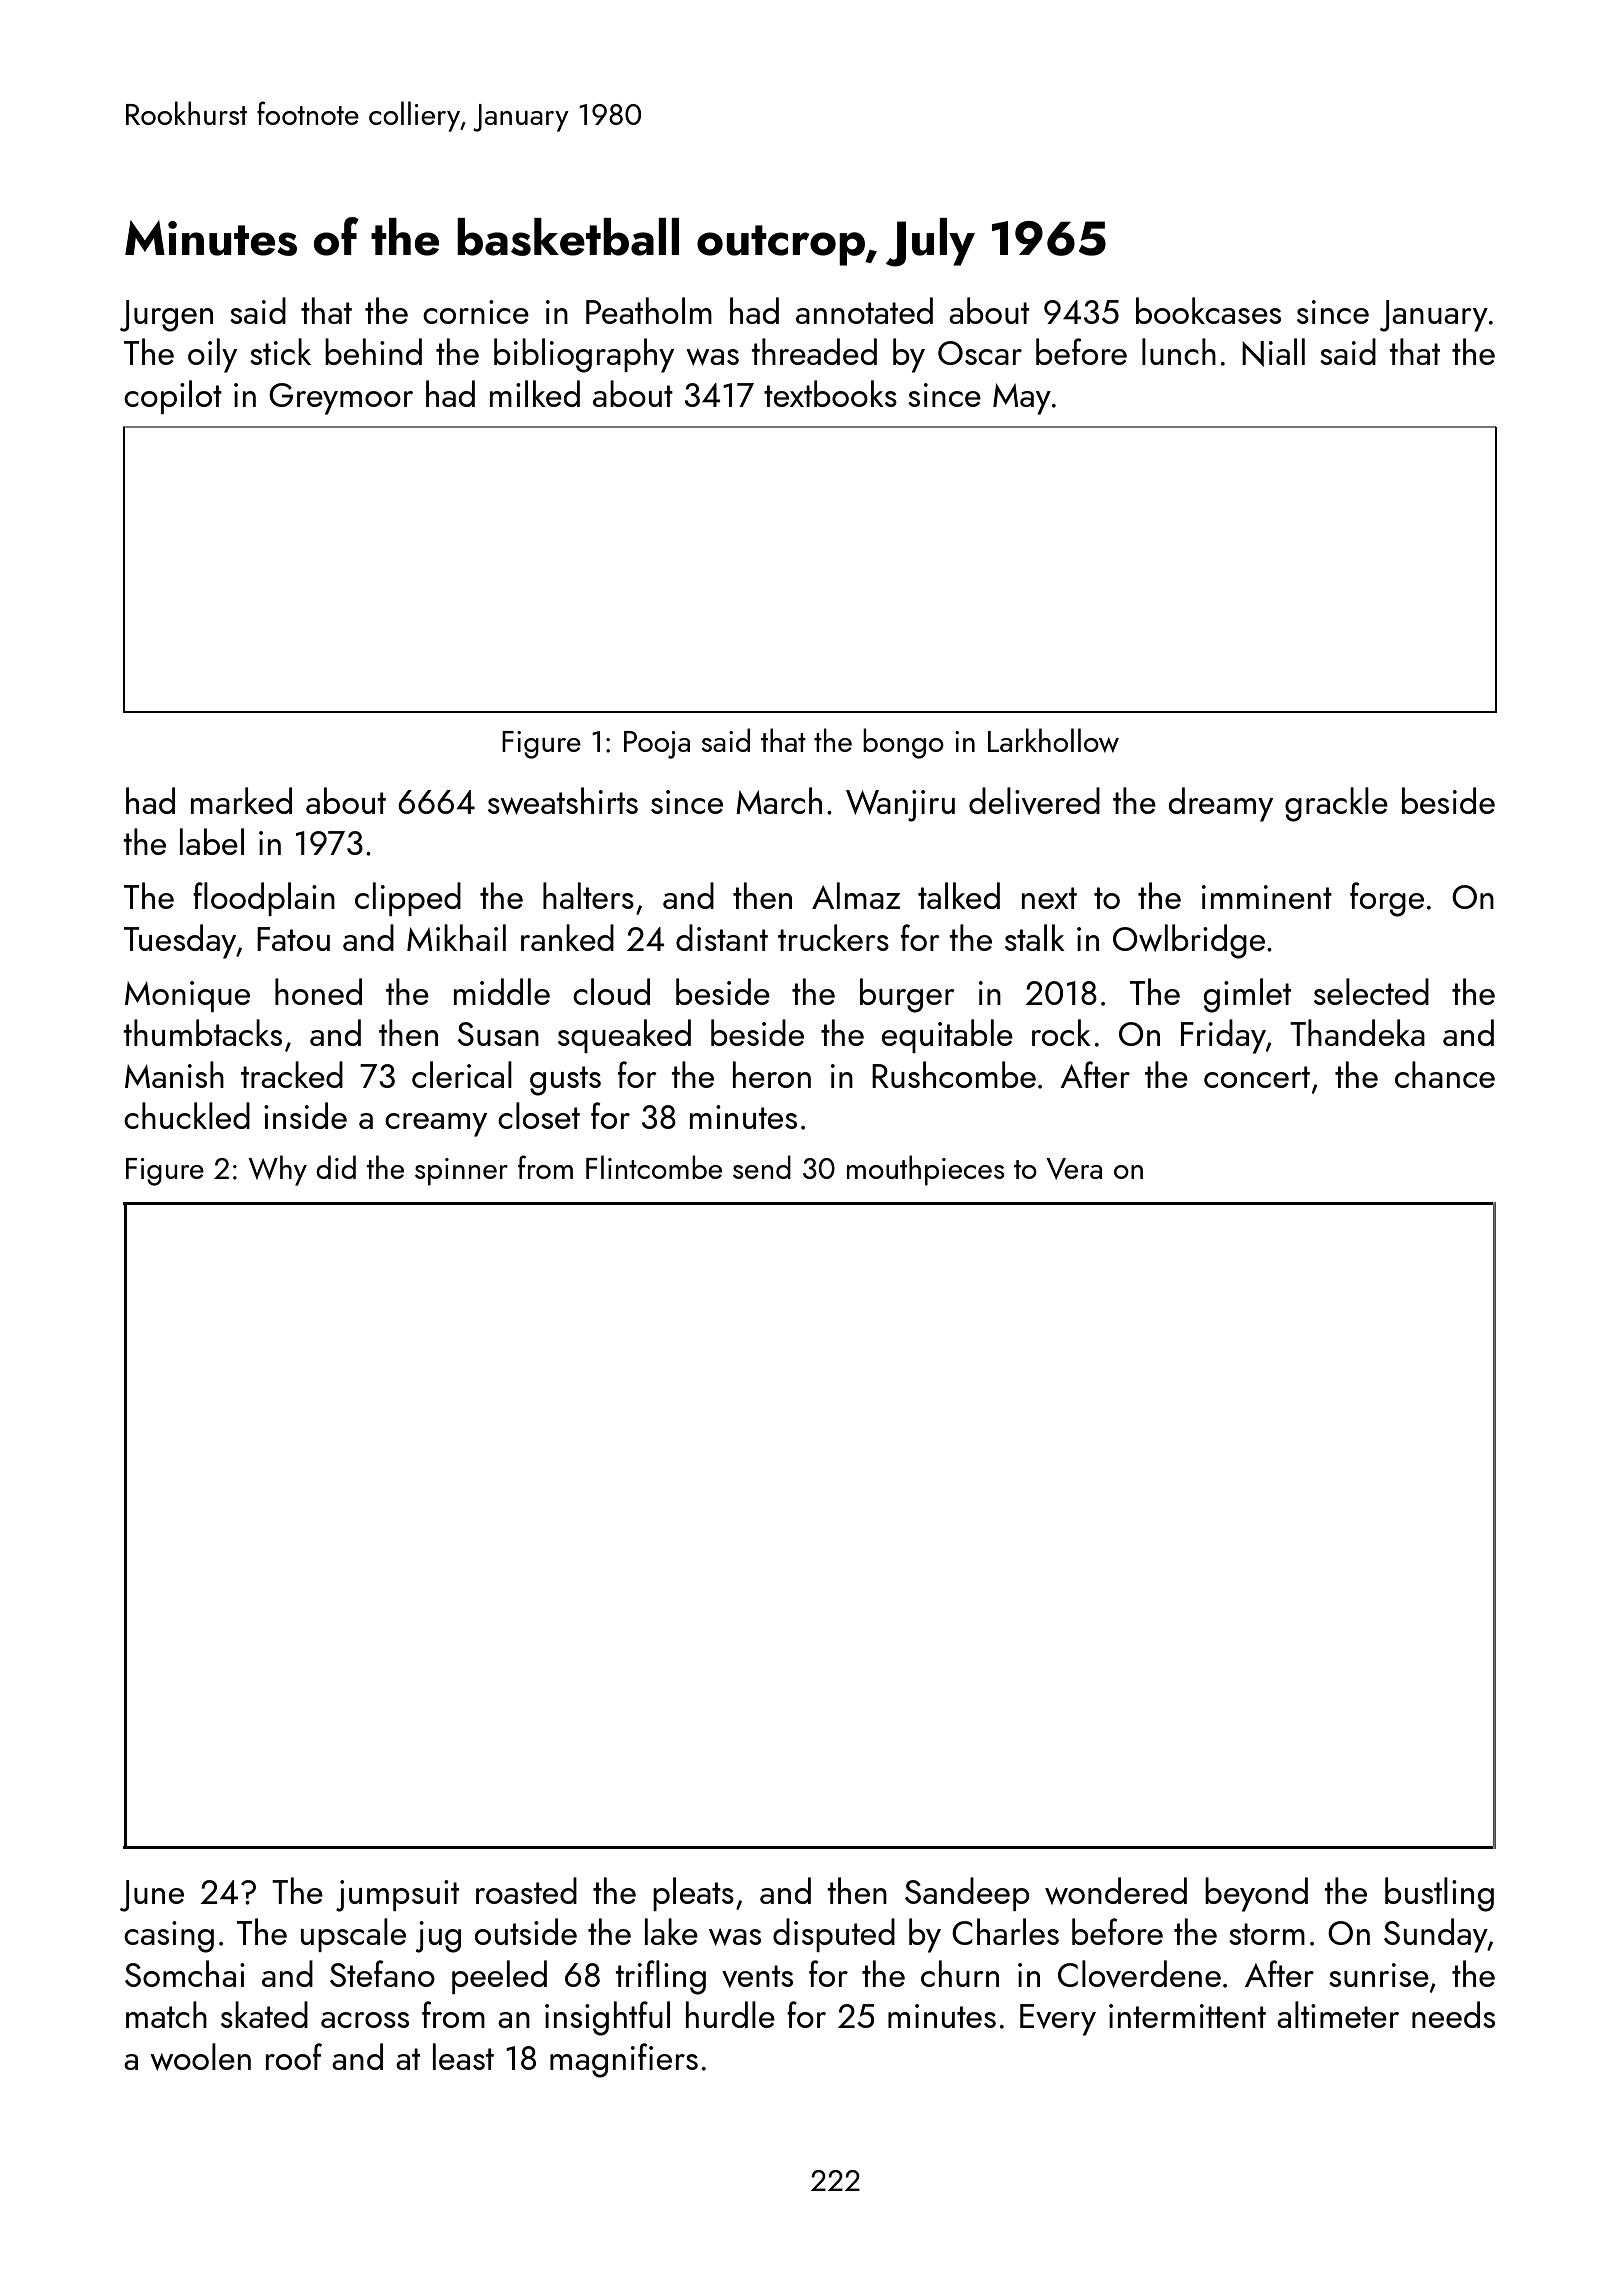 The width and height of the screenshot is (1620, 2292). I want to click on beyond, so click(1256, 1894).
